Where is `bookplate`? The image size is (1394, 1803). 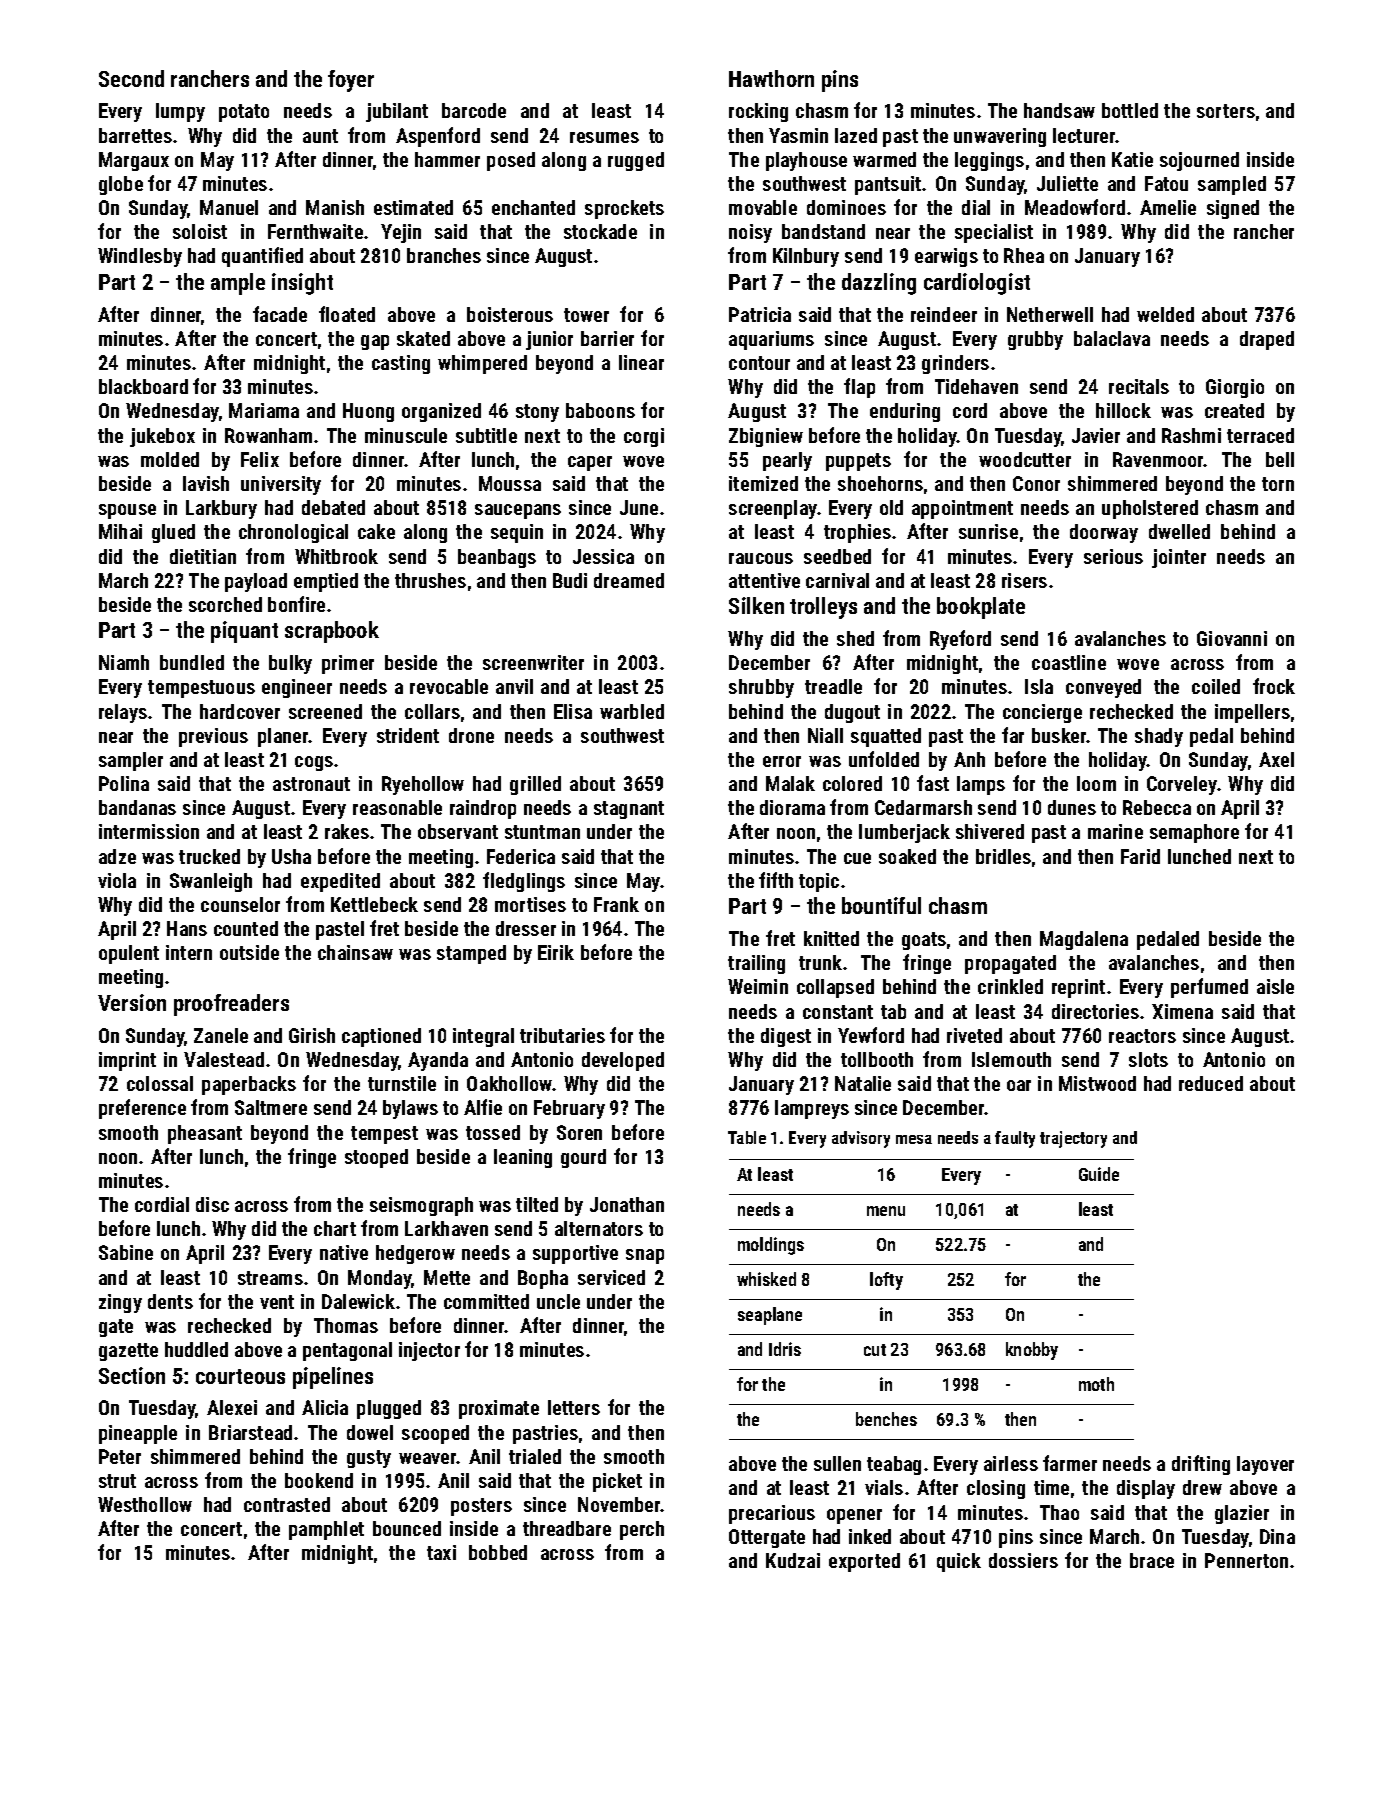
bookplate is located at coordinates (981, 608).
